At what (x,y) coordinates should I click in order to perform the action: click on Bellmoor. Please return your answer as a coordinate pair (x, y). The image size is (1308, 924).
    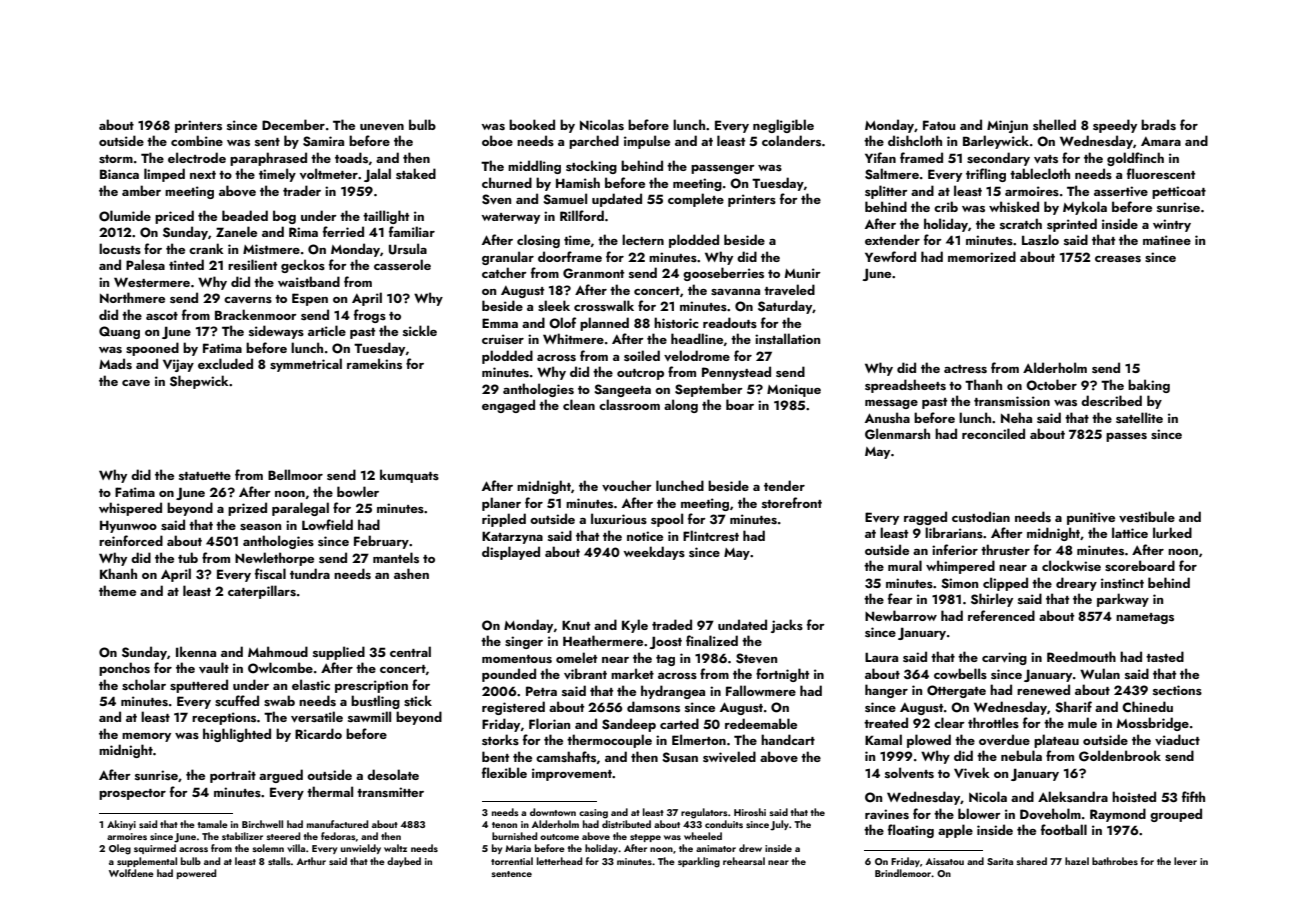
    Looking at the image, I should click on (295, 474).
